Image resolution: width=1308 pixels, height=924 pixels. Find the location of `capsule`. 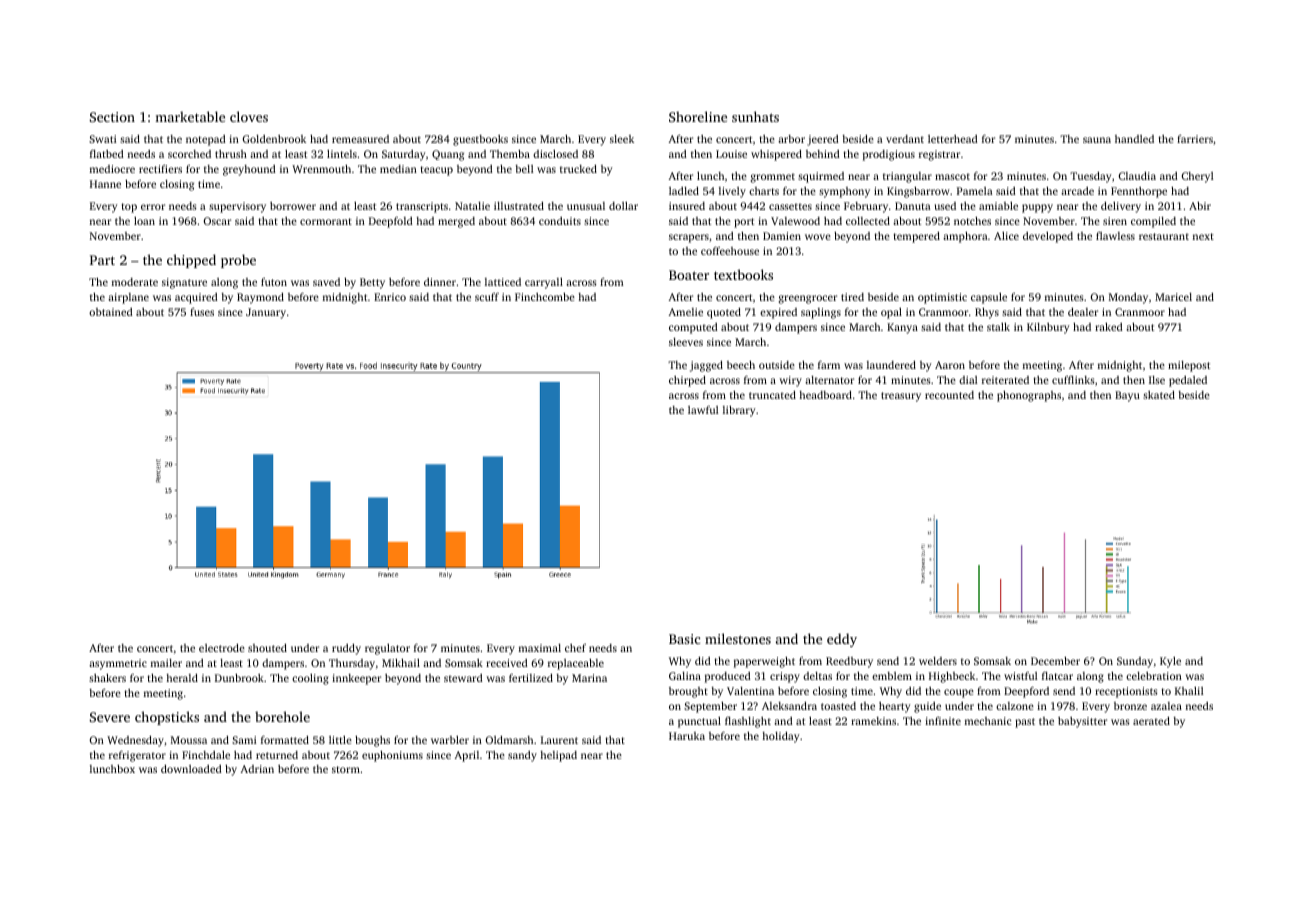

capsule is located at coordinates (989, 298).
